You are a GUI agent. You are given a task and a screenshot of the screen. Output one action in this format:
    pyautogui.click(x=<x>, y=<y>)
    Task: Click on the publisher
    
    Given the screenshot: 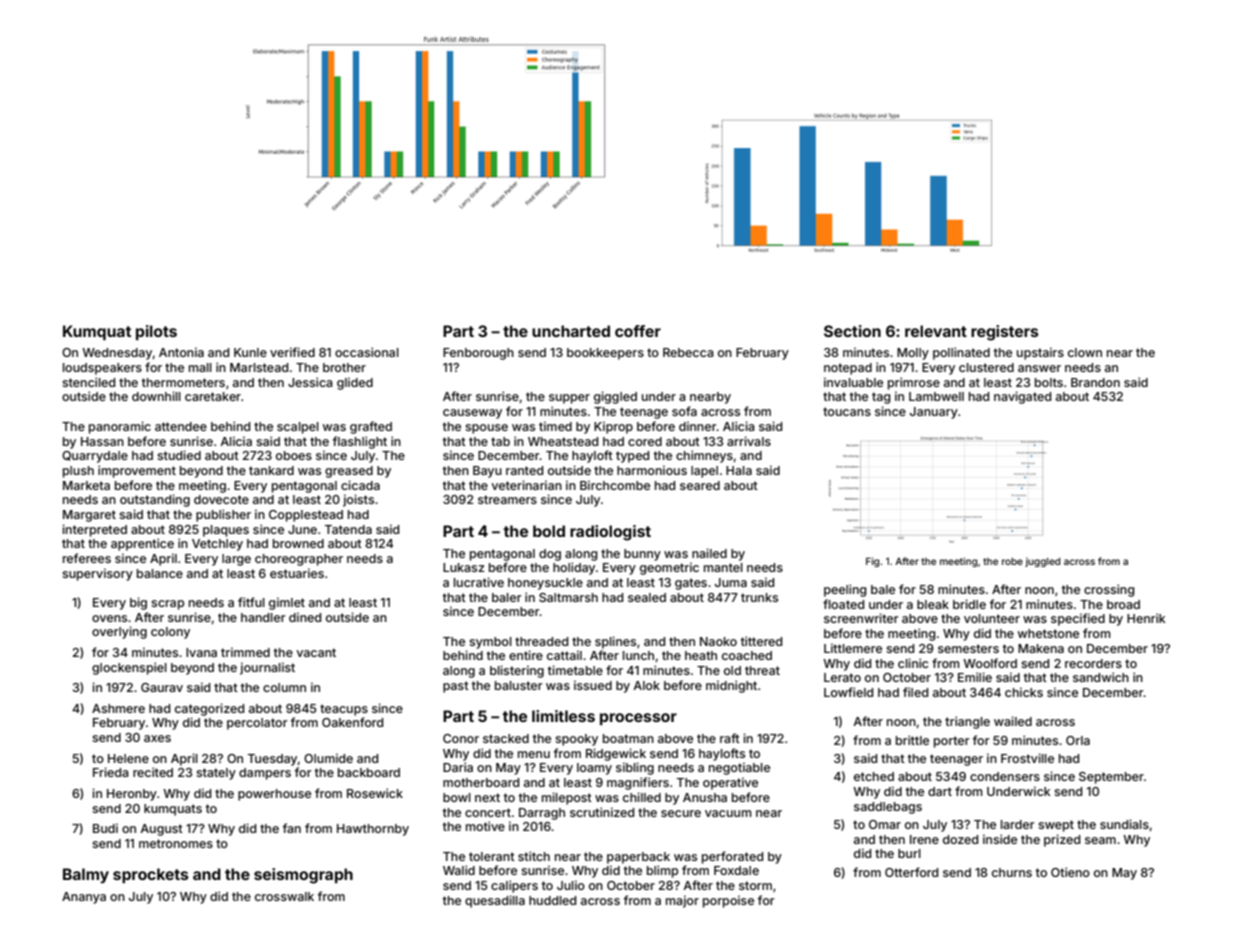 What is the action you would take?
    pyautogui.click(x=223, y=515)
